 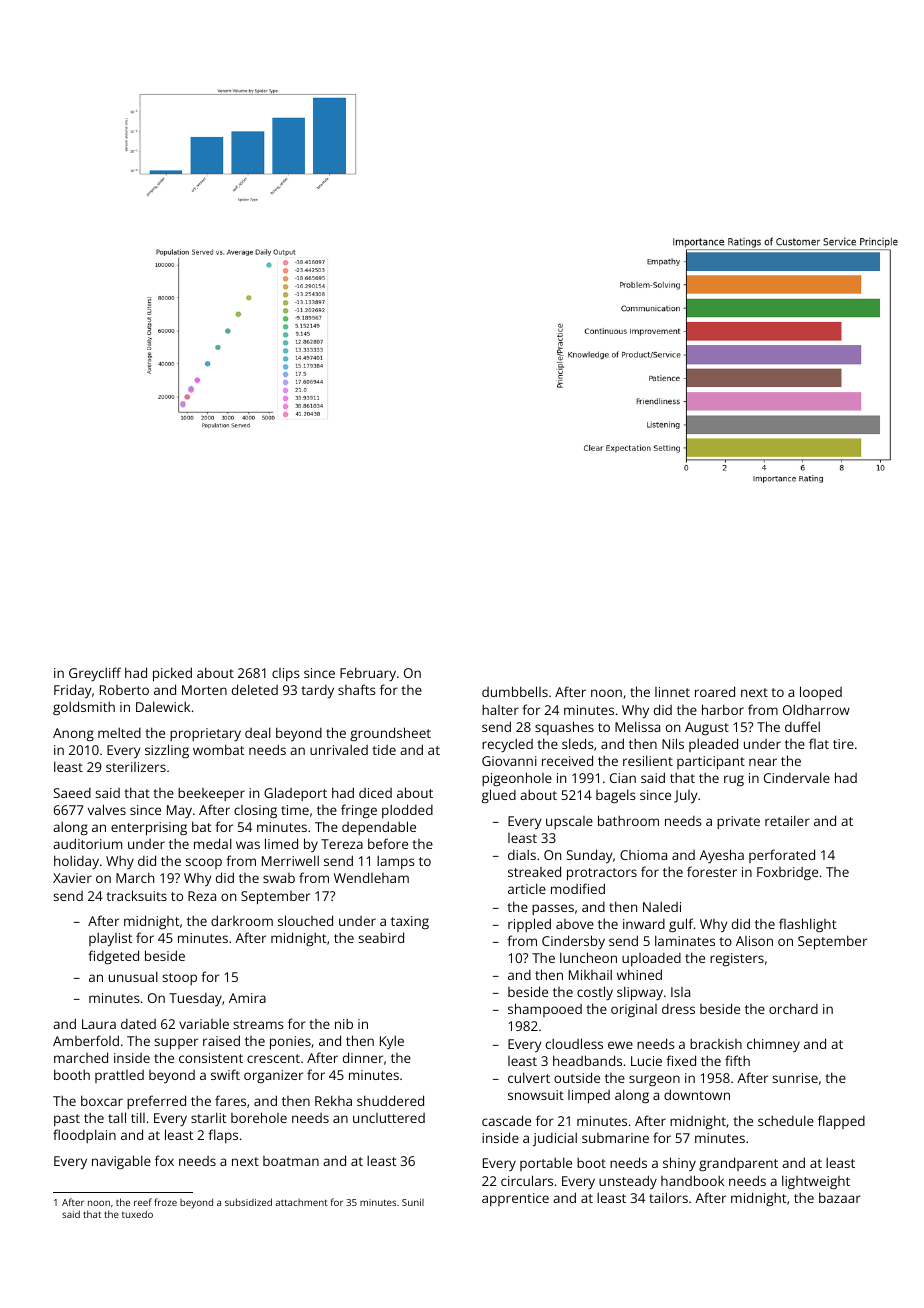 I want to click on dumbbells, so click(x=515, y=691).
